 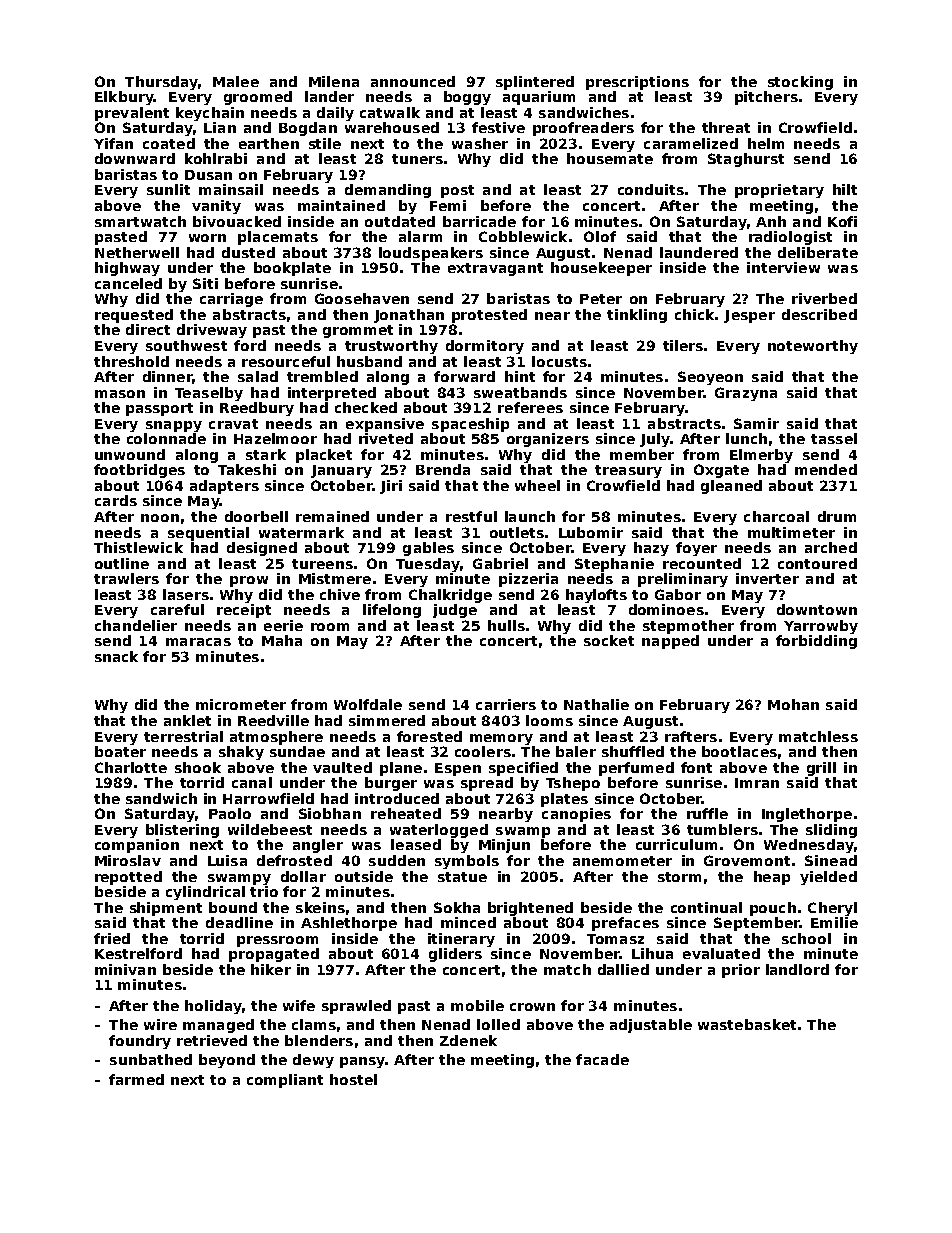 What do you see at coordinates (489, 316) in the page?
I see `protested` at bounding box center [489, 316].
